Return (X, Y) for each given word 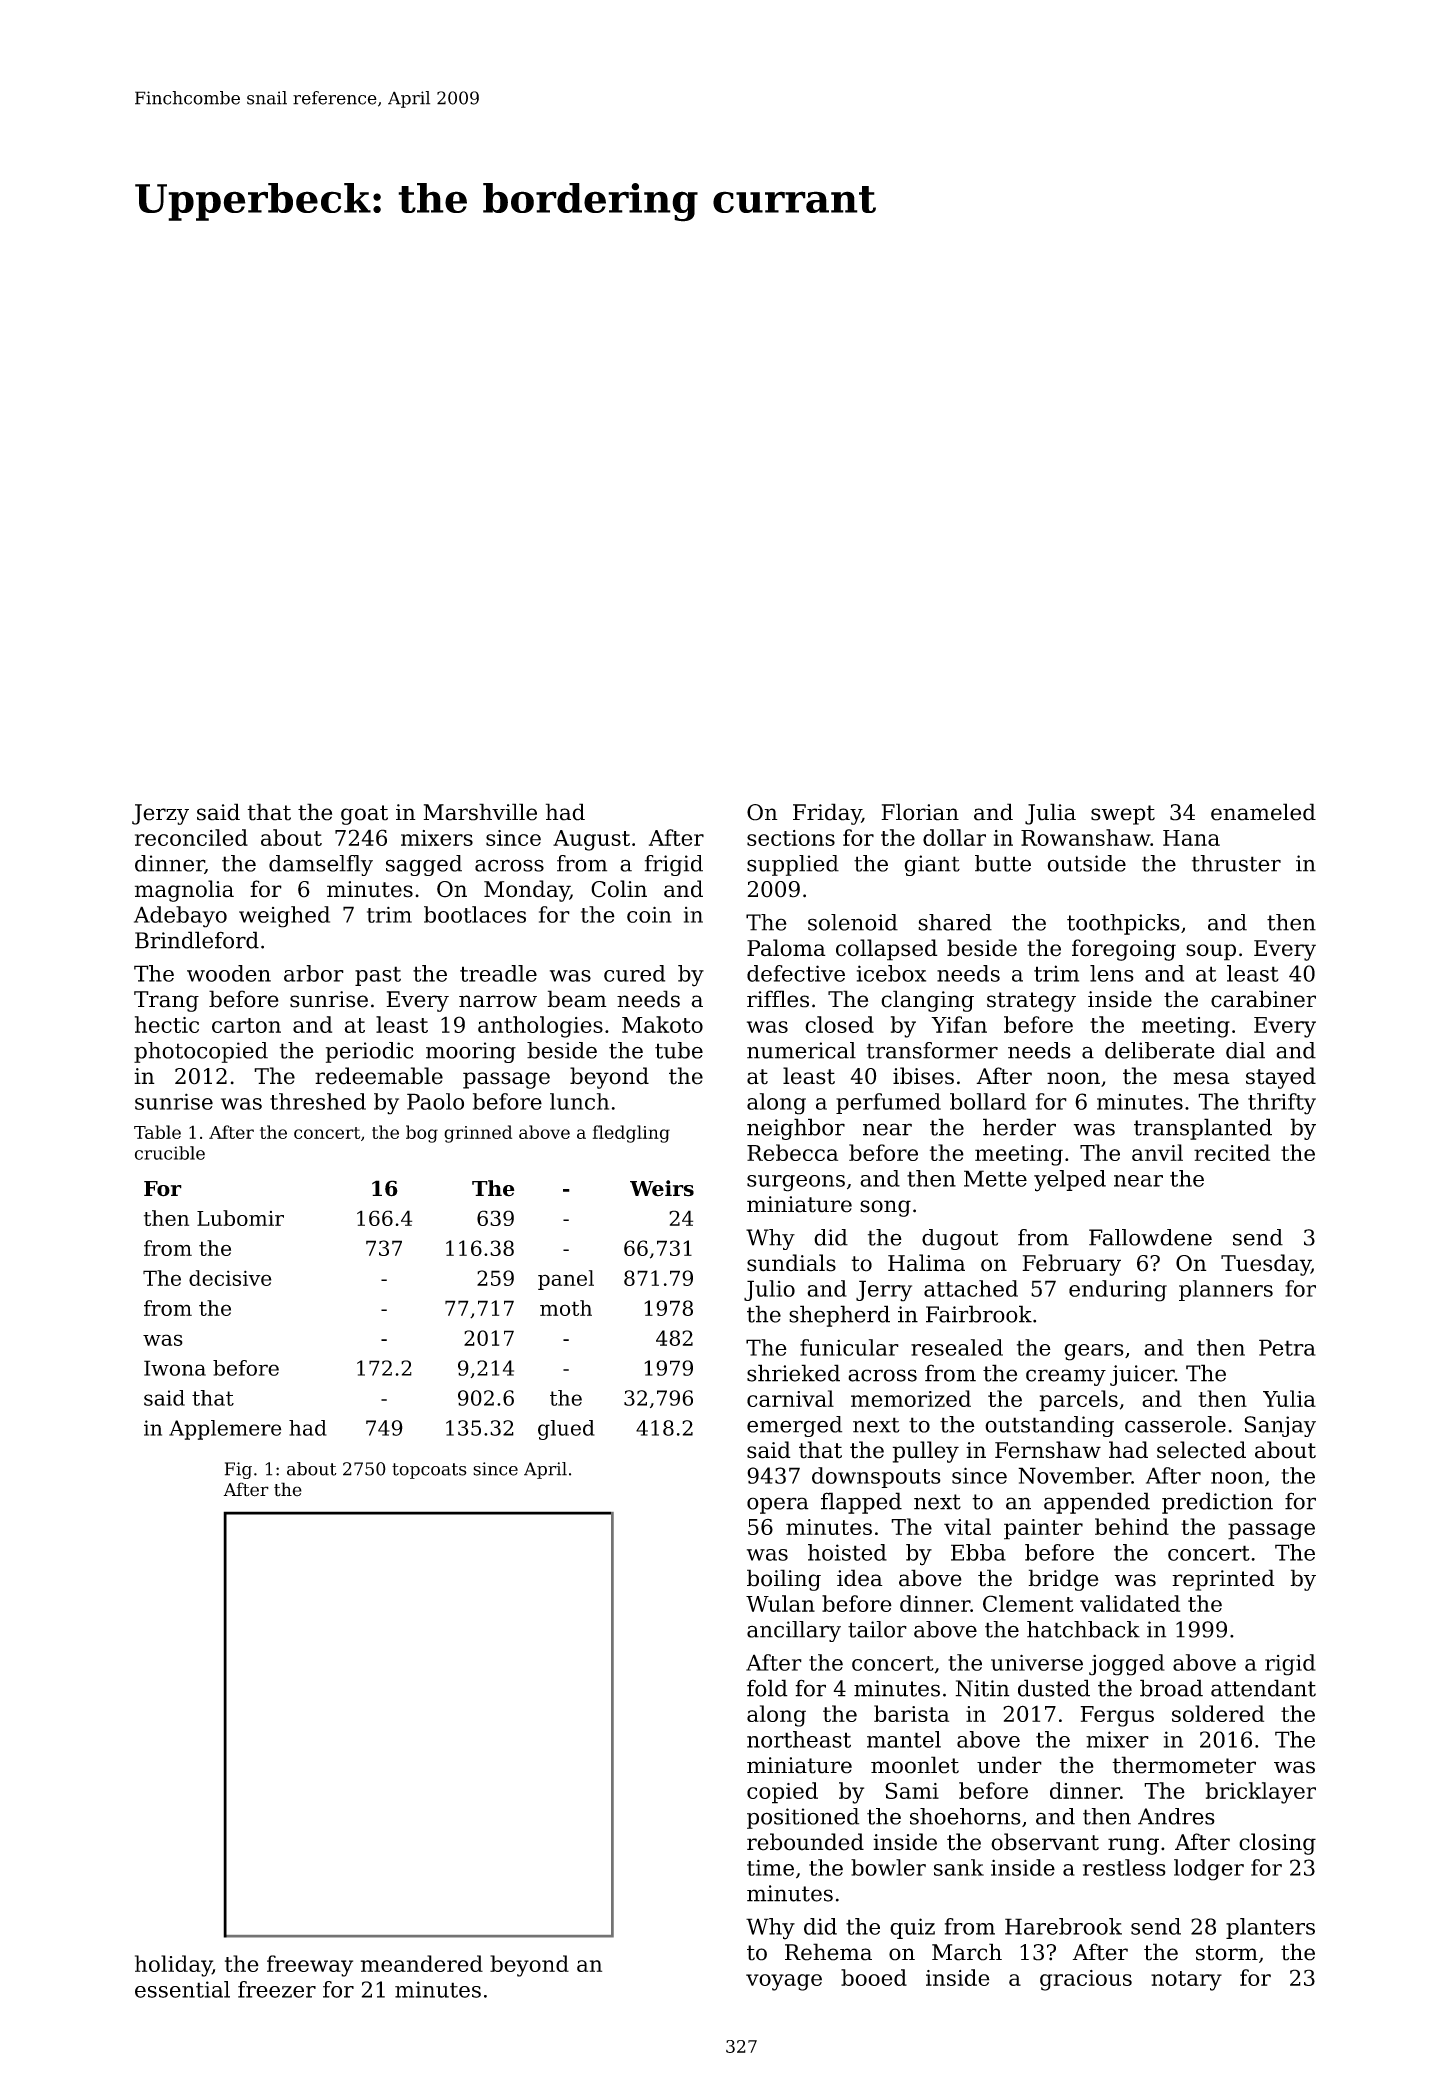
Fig (238, 1470)
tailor (877, 1629)
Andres (1176, 1816)
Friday (827, 814)
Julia (1050, 814)
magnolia (184, 891)
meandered (422, 1963)
